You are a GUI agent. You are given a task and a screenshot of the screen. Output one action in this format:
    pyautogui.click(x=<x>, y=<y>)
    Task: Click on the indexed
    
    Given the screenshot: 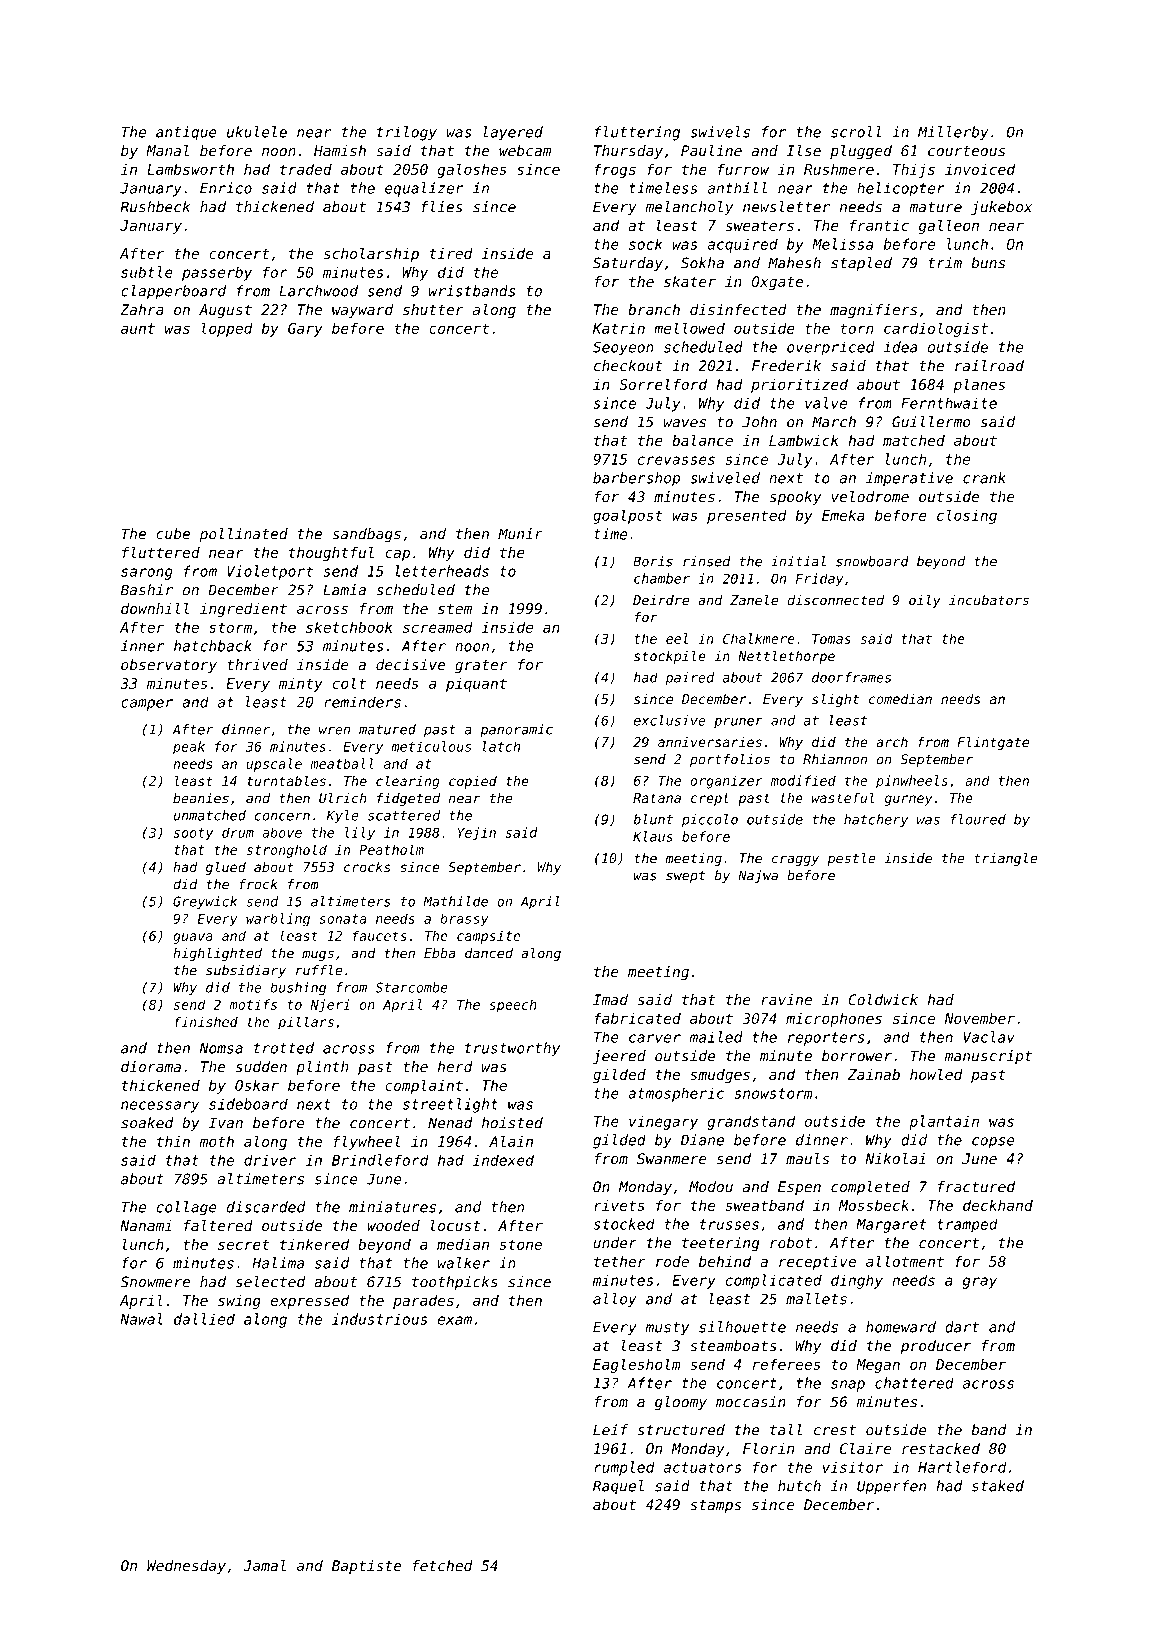 What is the action you would take?
    pyautogui.click(x=503, y=1160)
